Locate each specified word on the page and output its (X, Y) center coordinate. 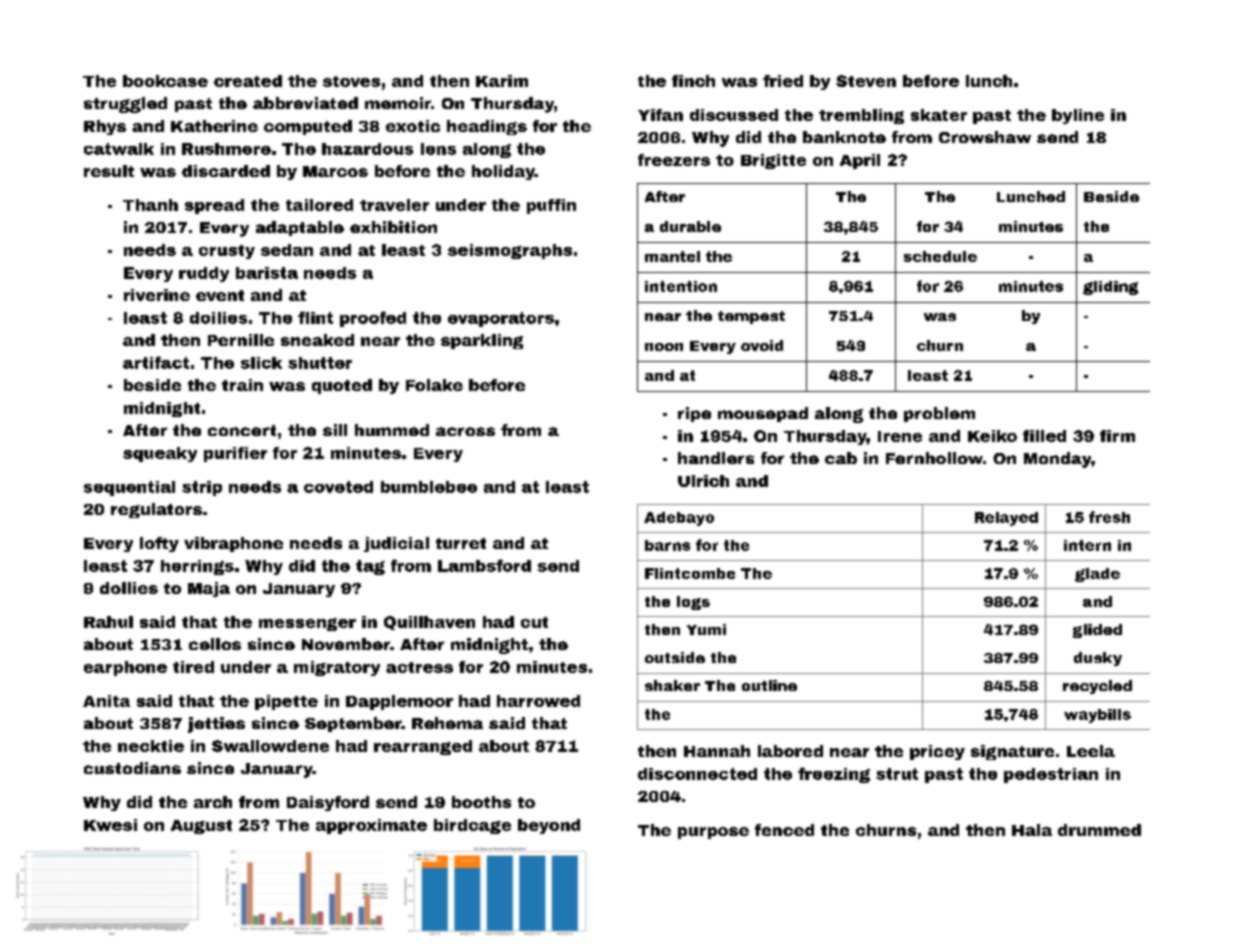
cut (534, 622)
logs (693, 603)
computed (308, 127)
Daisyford (328, 803)
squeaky (160, 454)
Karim (502, 81)
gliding (1110, 288)
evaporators (501, 319)
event (220, 295)
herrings (197, 567)
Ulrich (703, 481)
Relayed (1006, 519)
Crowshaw (985, 137)
